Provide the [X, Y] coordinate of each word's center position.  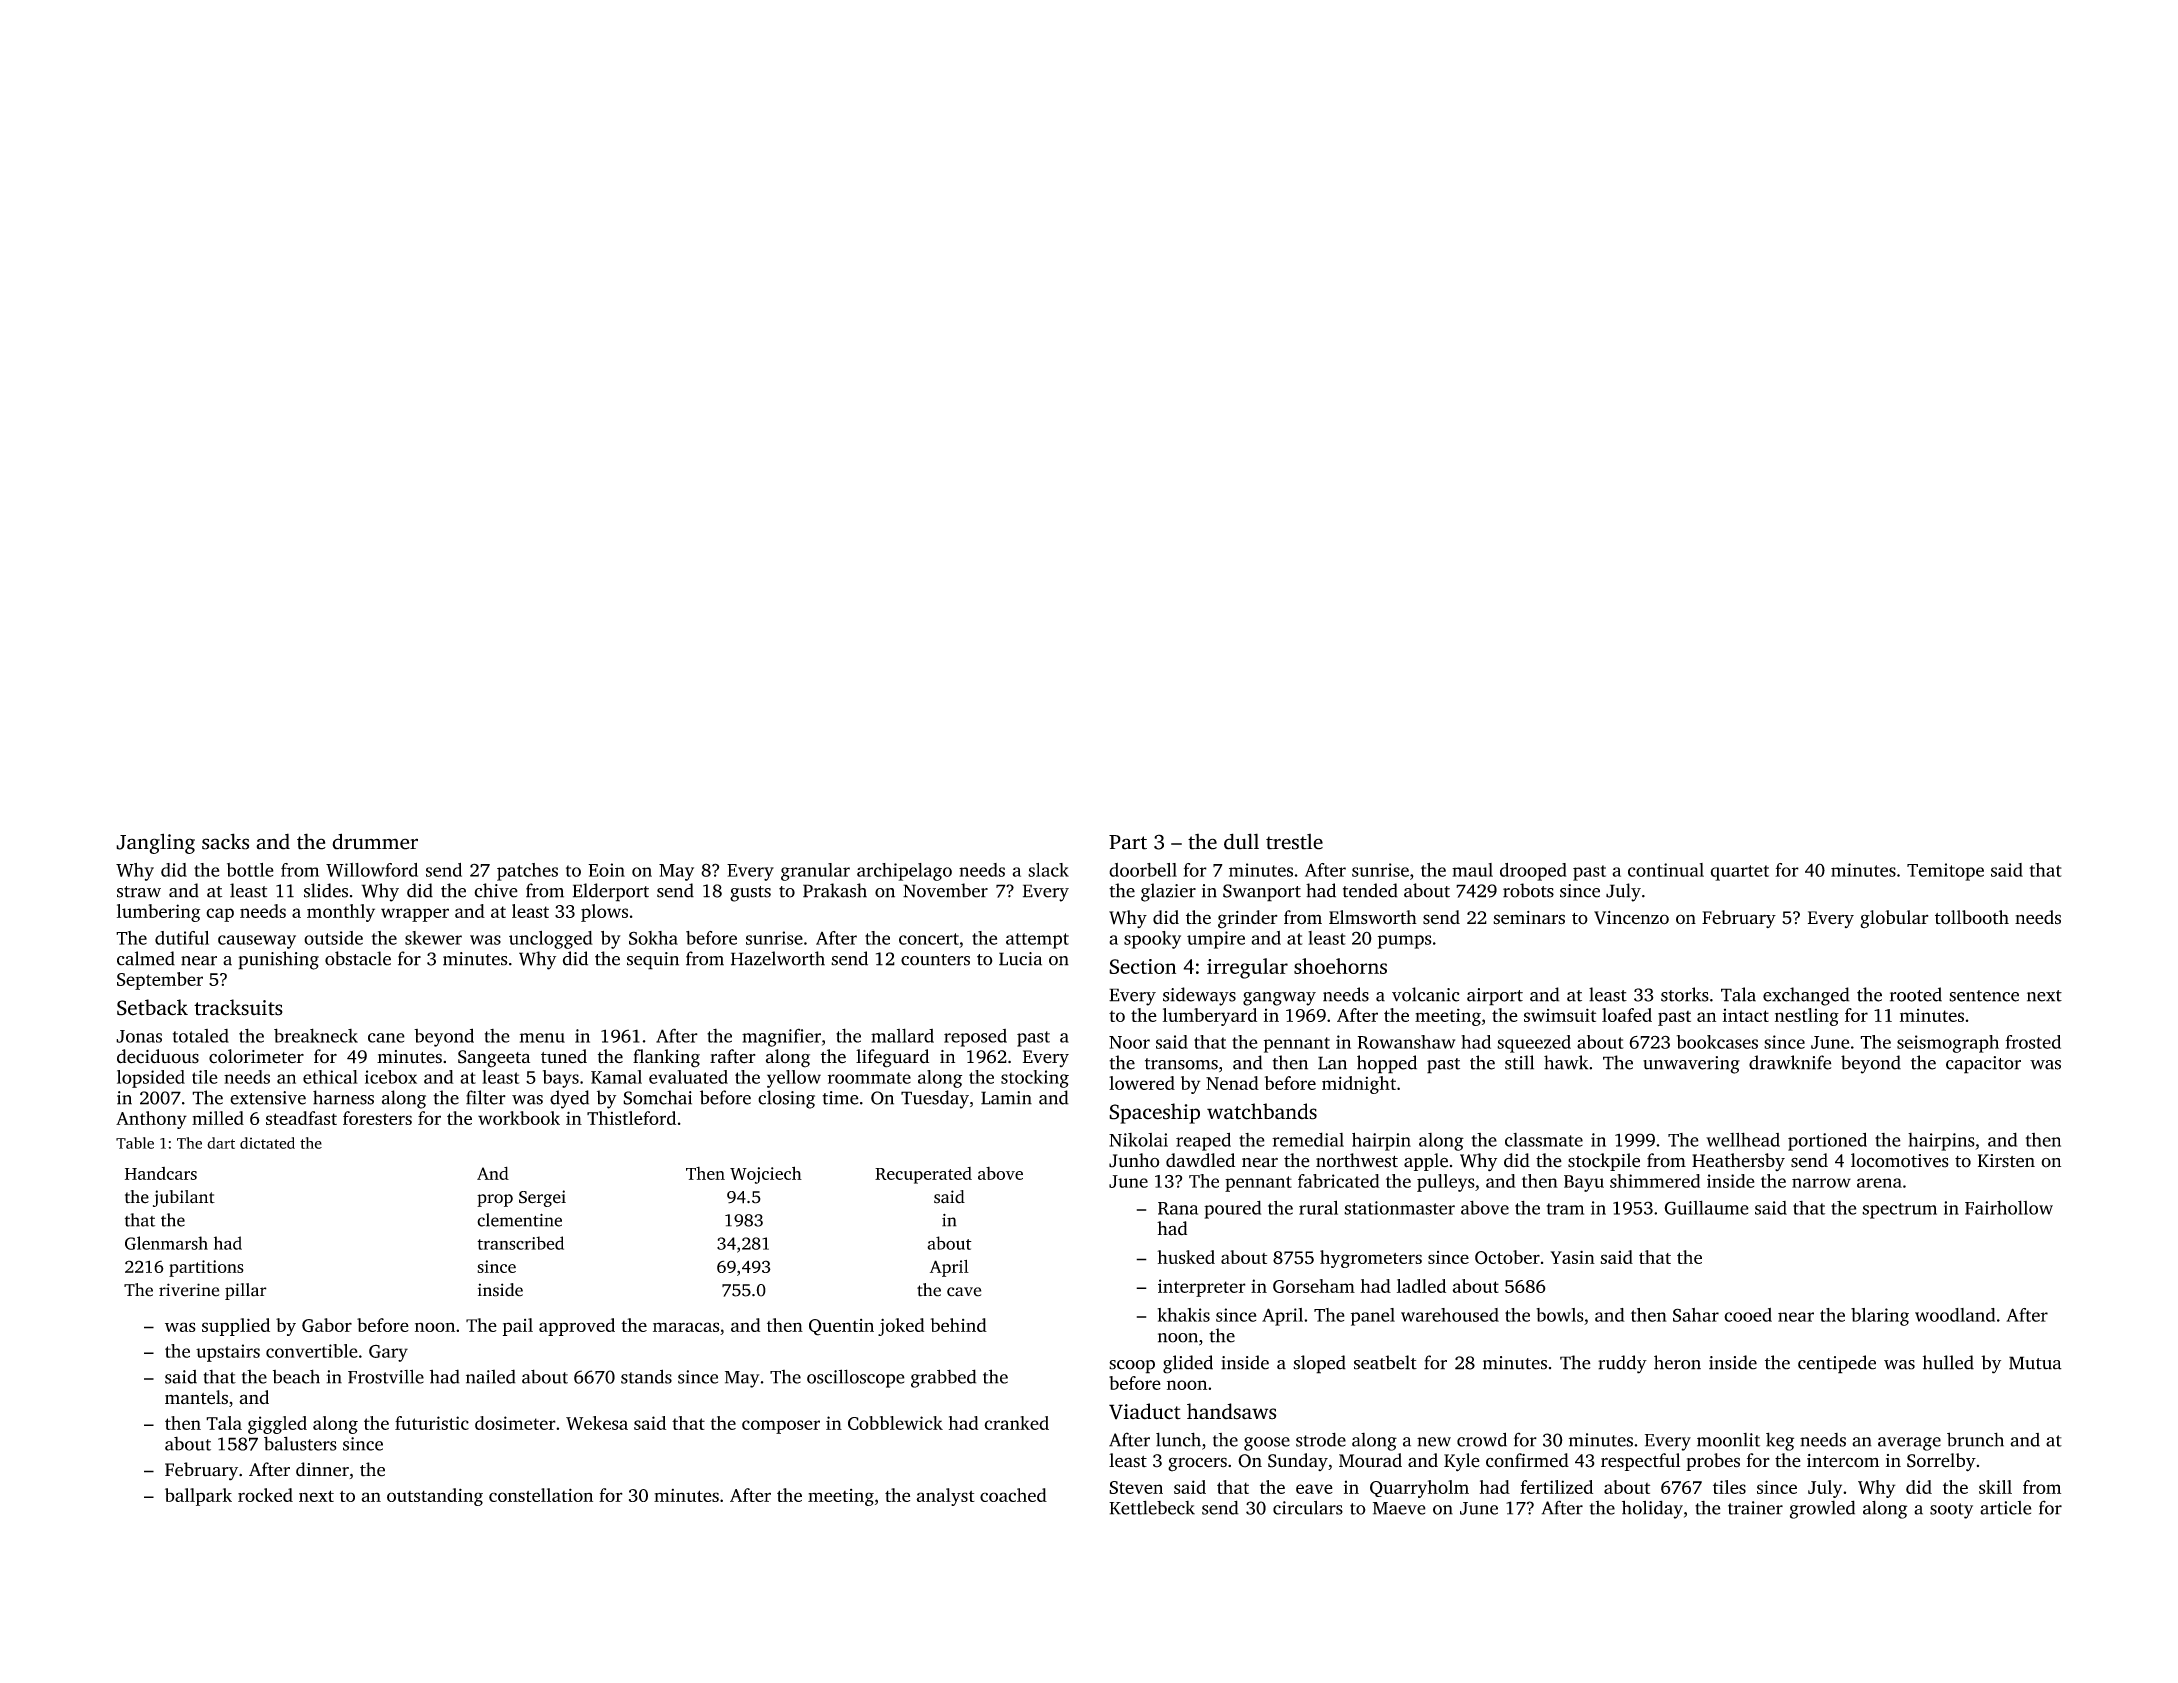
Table [135, 1143]
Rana [1178, 1208]
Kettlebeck [1152, 1507]
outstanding [435, 1497]
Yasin [1572, 1257]
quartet [1739, 873]
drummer [375, 841]
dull [1241, 841]
